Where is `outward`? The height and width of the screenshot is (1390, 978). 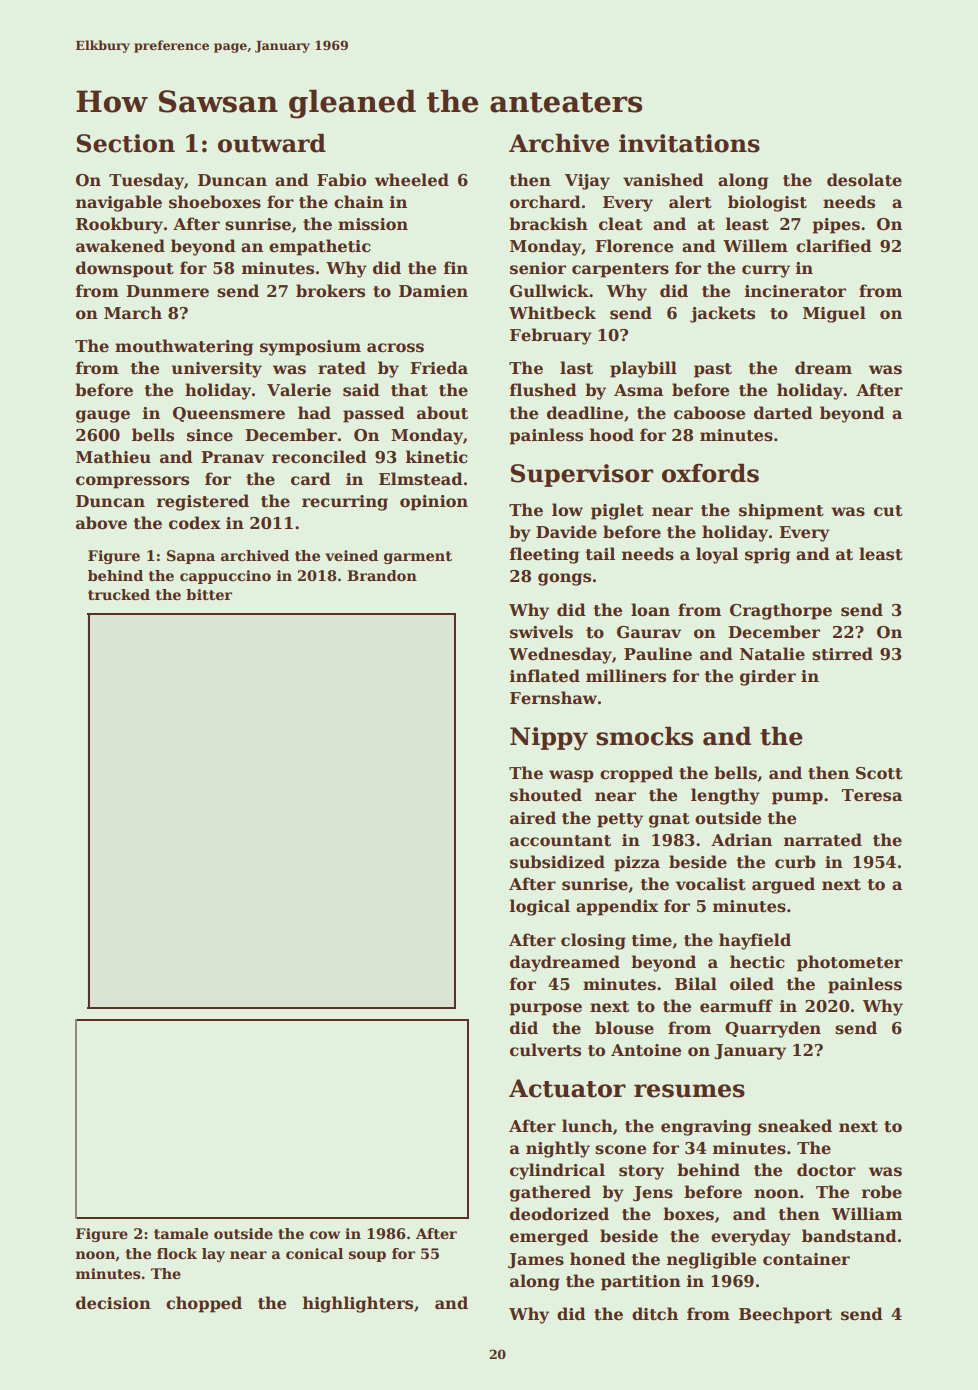 outward is located at coordinates (272, 143).
